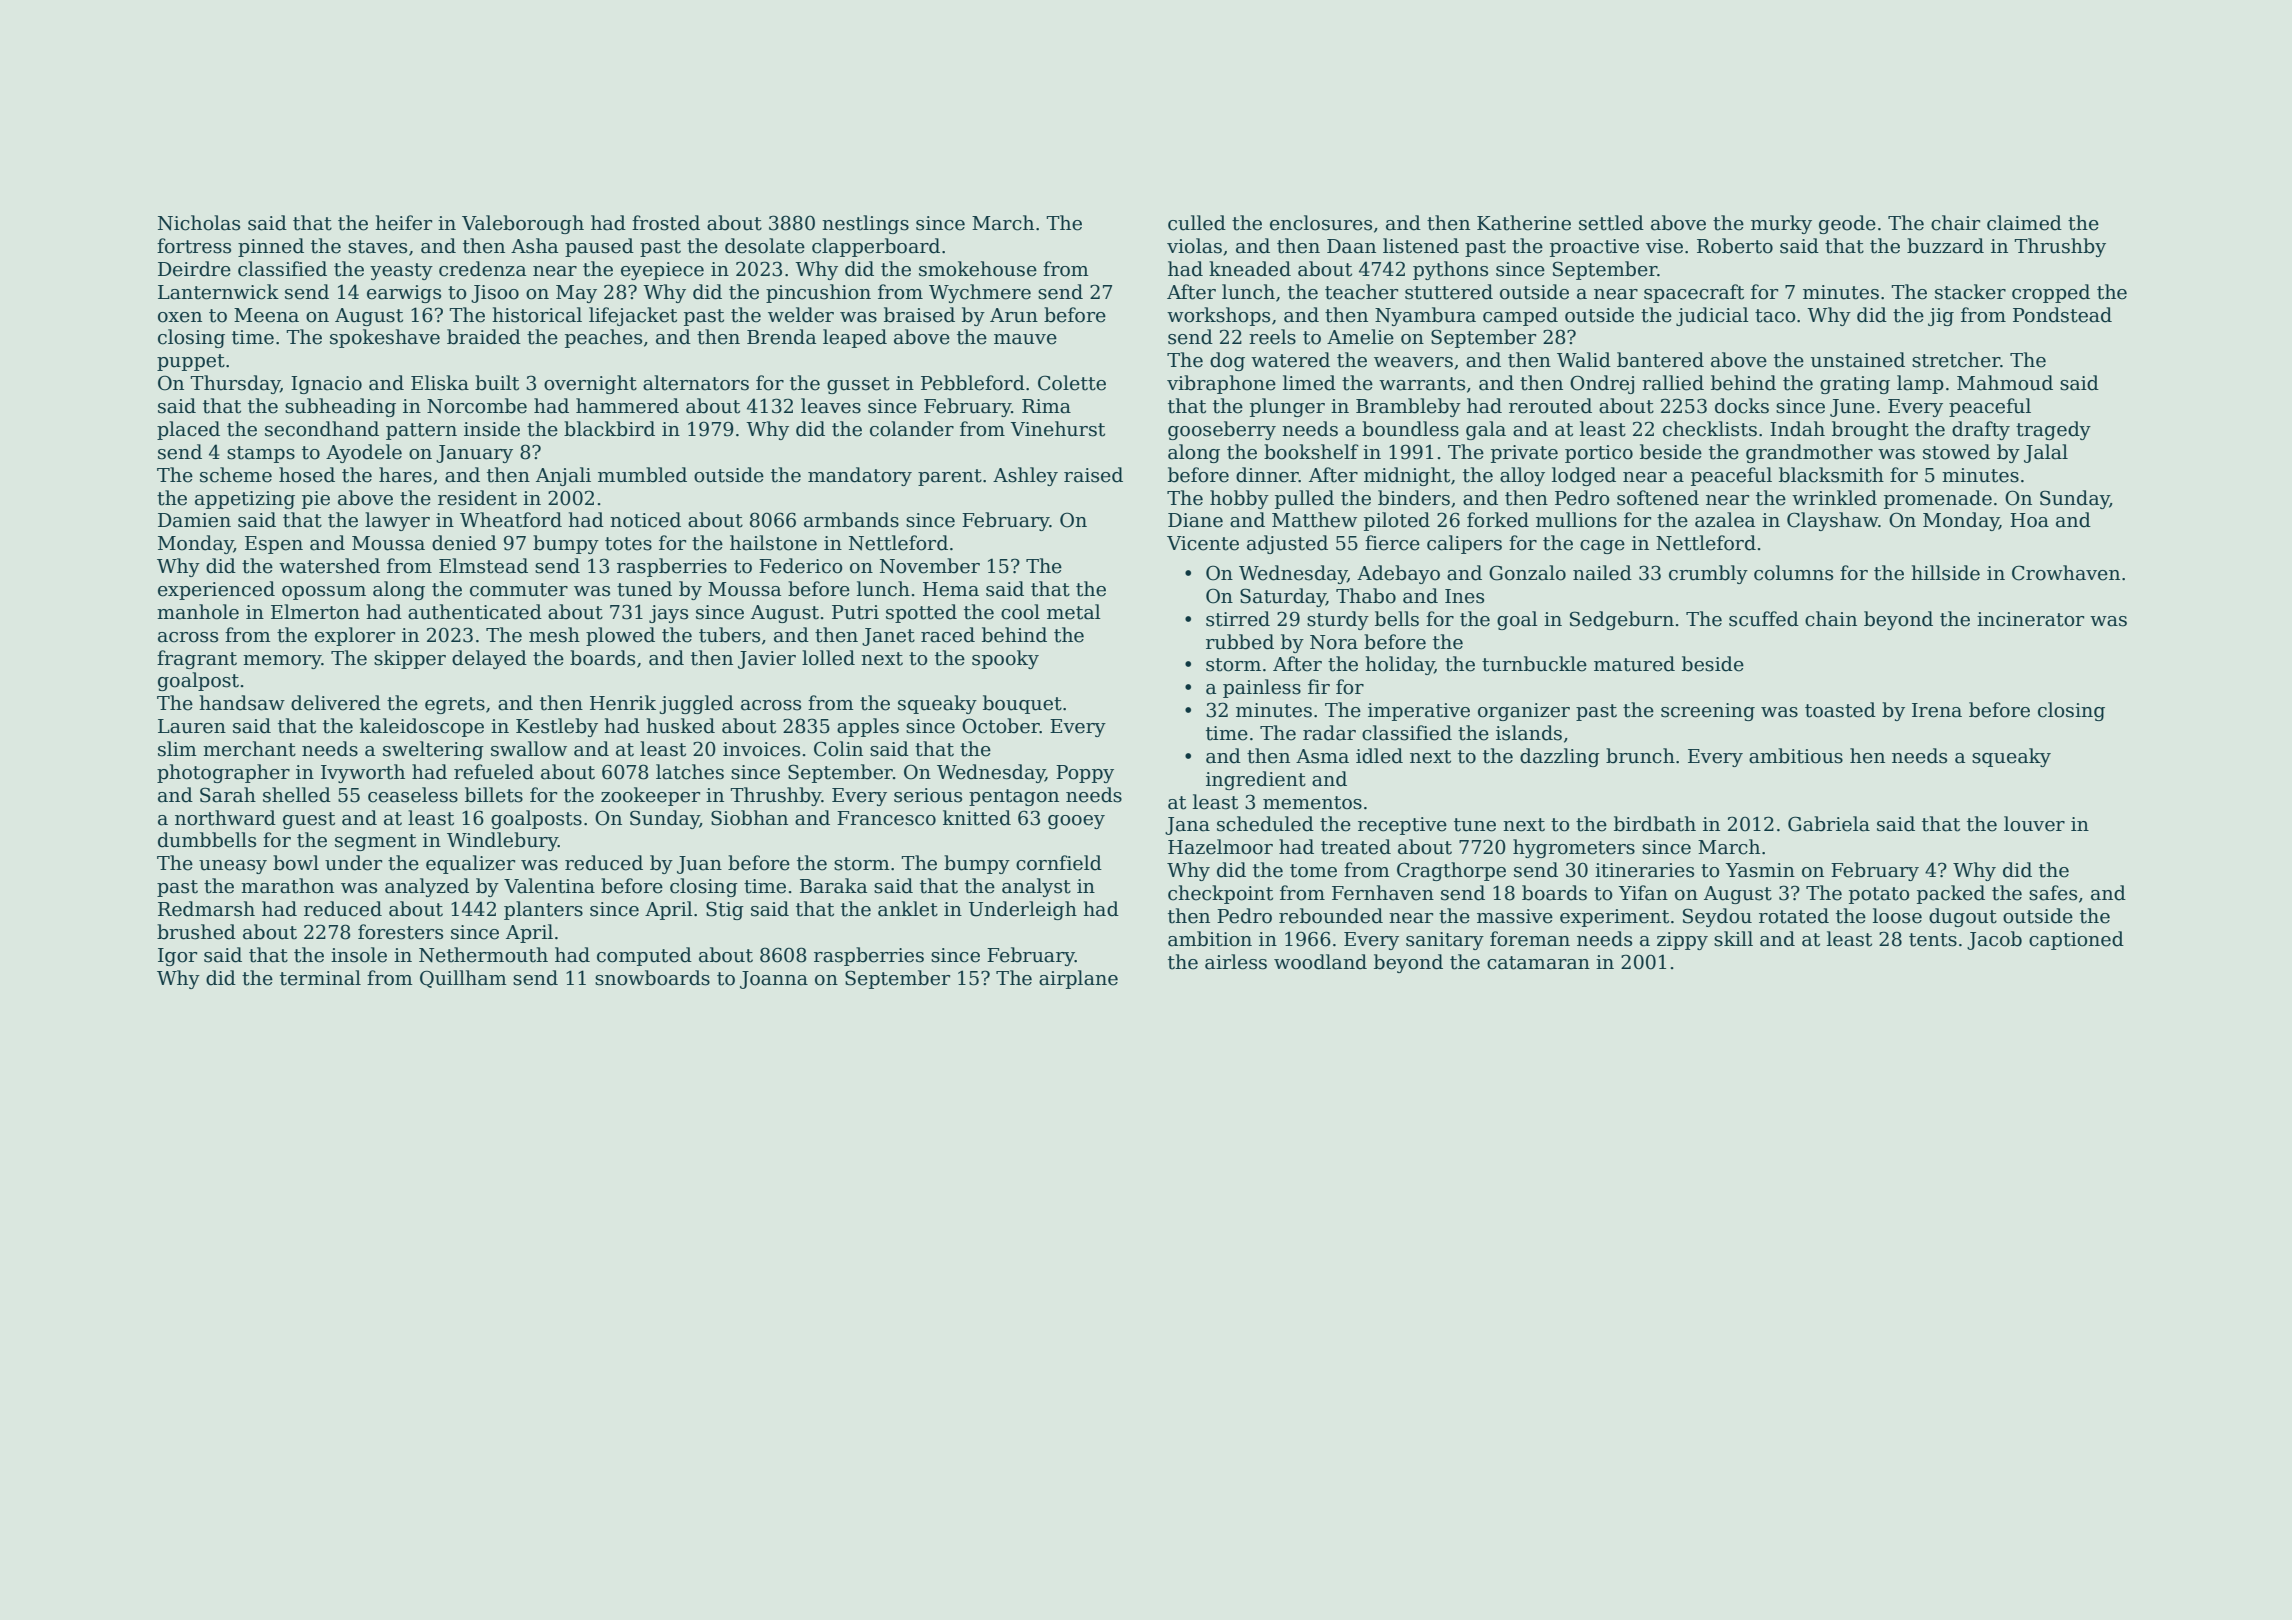  I want to click on hygrometers, so click(1574, 848).
